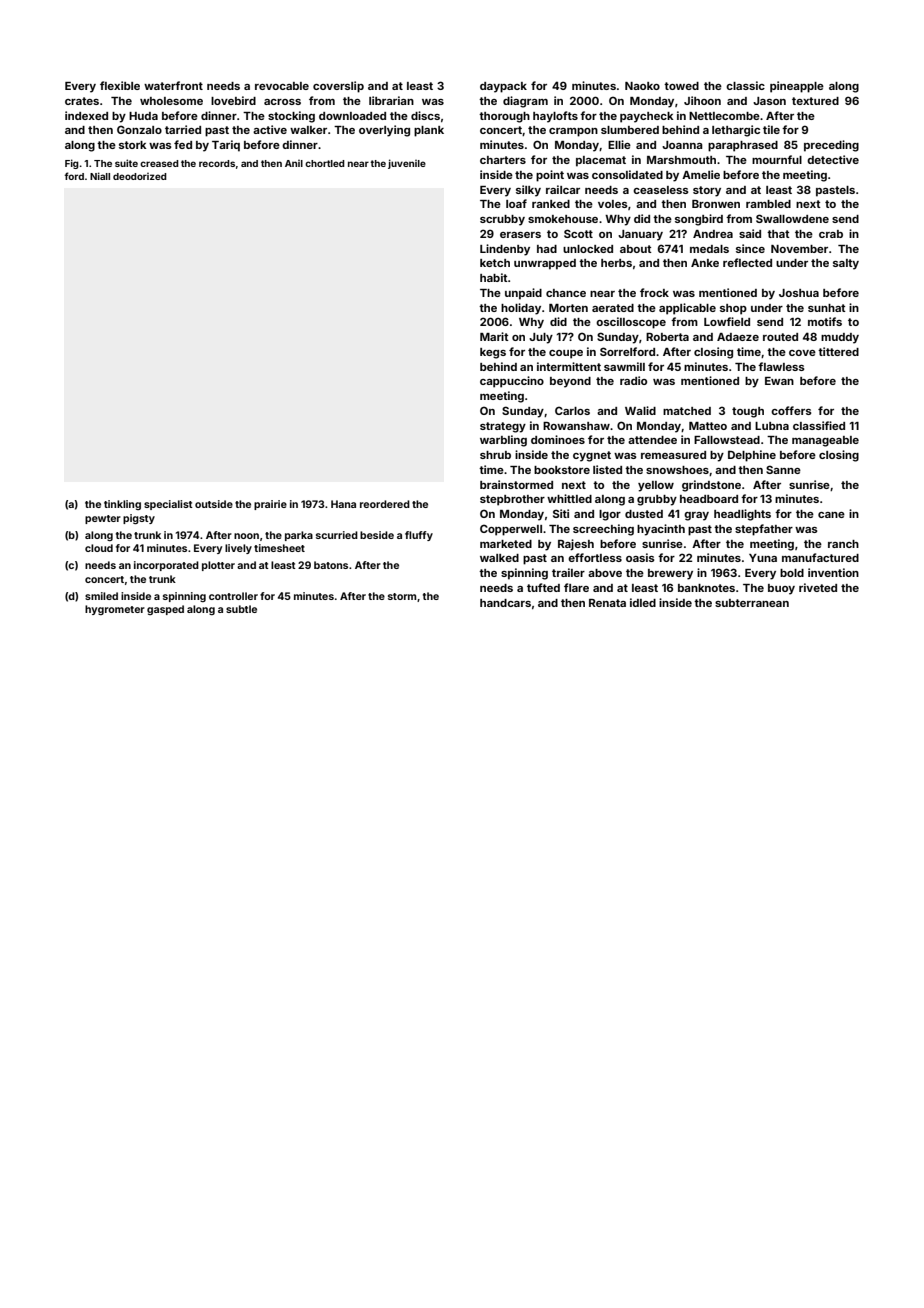 This document has width=924, height=1308. I want to click on holiday, so click(521, 309).
